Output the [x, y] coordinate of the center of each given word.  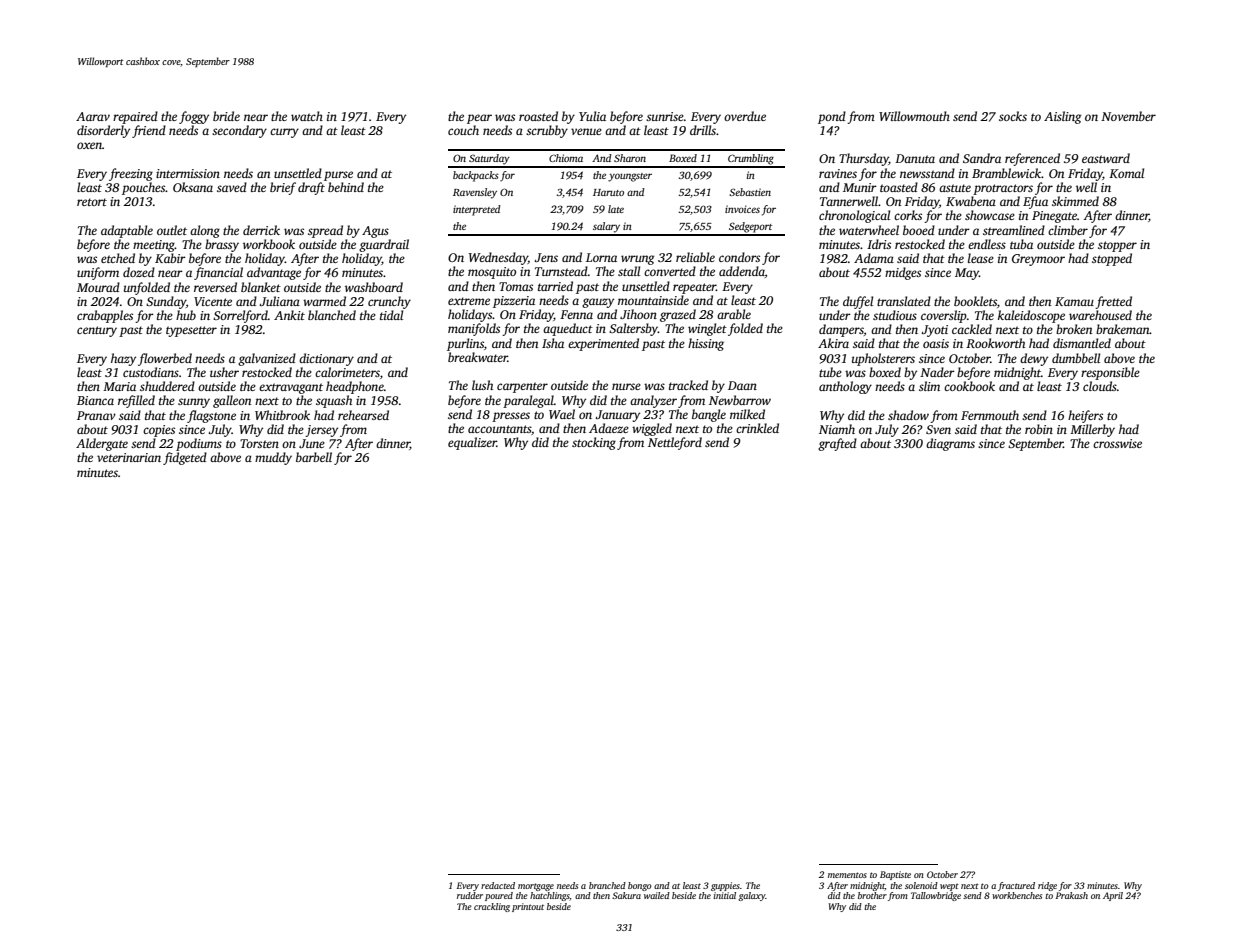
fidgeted [185, 458]
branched [607, 885]
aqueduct [568, 329]
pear [479, 119]
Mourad [98, 287]
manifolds [474, 329]
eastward [1106, 158]
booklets [975, 301]
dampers [841, 330]
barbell [314, 457]
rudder [470, 895]
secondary [239, 131]
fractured [1016, 886]
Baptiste [895, 875]
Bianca [95, 400]
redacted [498, 885]
